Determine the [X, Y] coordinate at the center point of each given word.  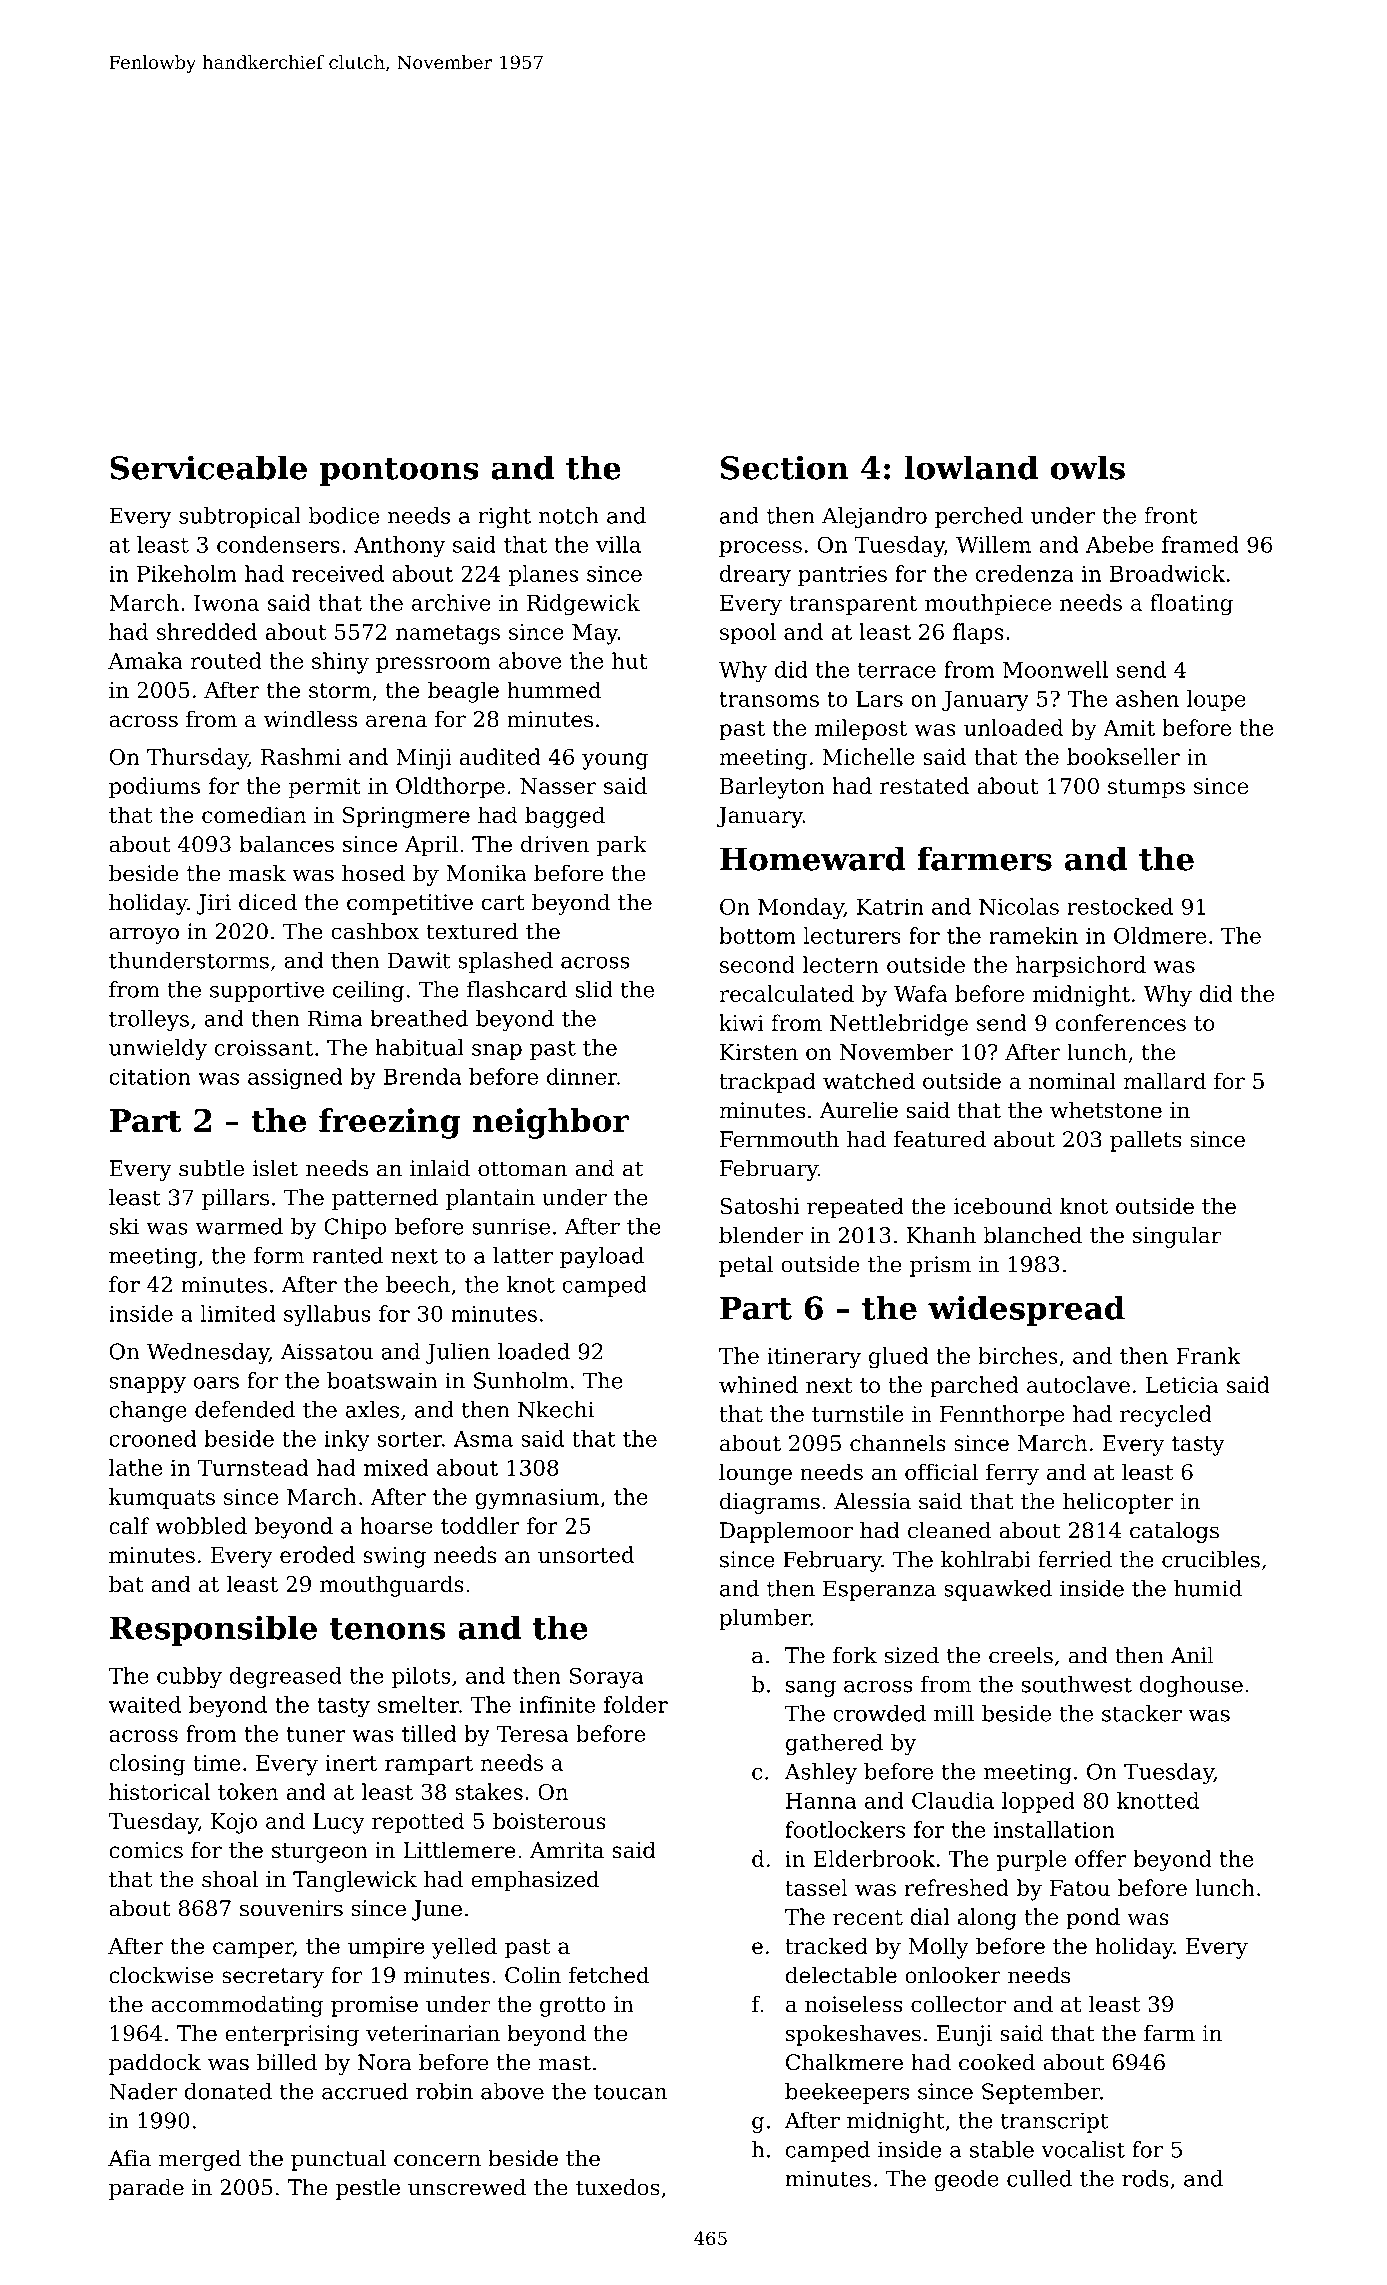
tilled [429, 1733]
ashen [1147, 698]
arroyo [144, 935]
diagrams [770, 1503]
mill [954, 1713]
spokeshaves [853, 2035]
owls [1088, 467]
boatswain [382, 1380]
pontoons [399, 472]
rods [1145, 2178]
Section [785, 467]
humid [1208, 1588]
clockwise [161, 1975]
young [615, 761]
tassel [816, 1887]
